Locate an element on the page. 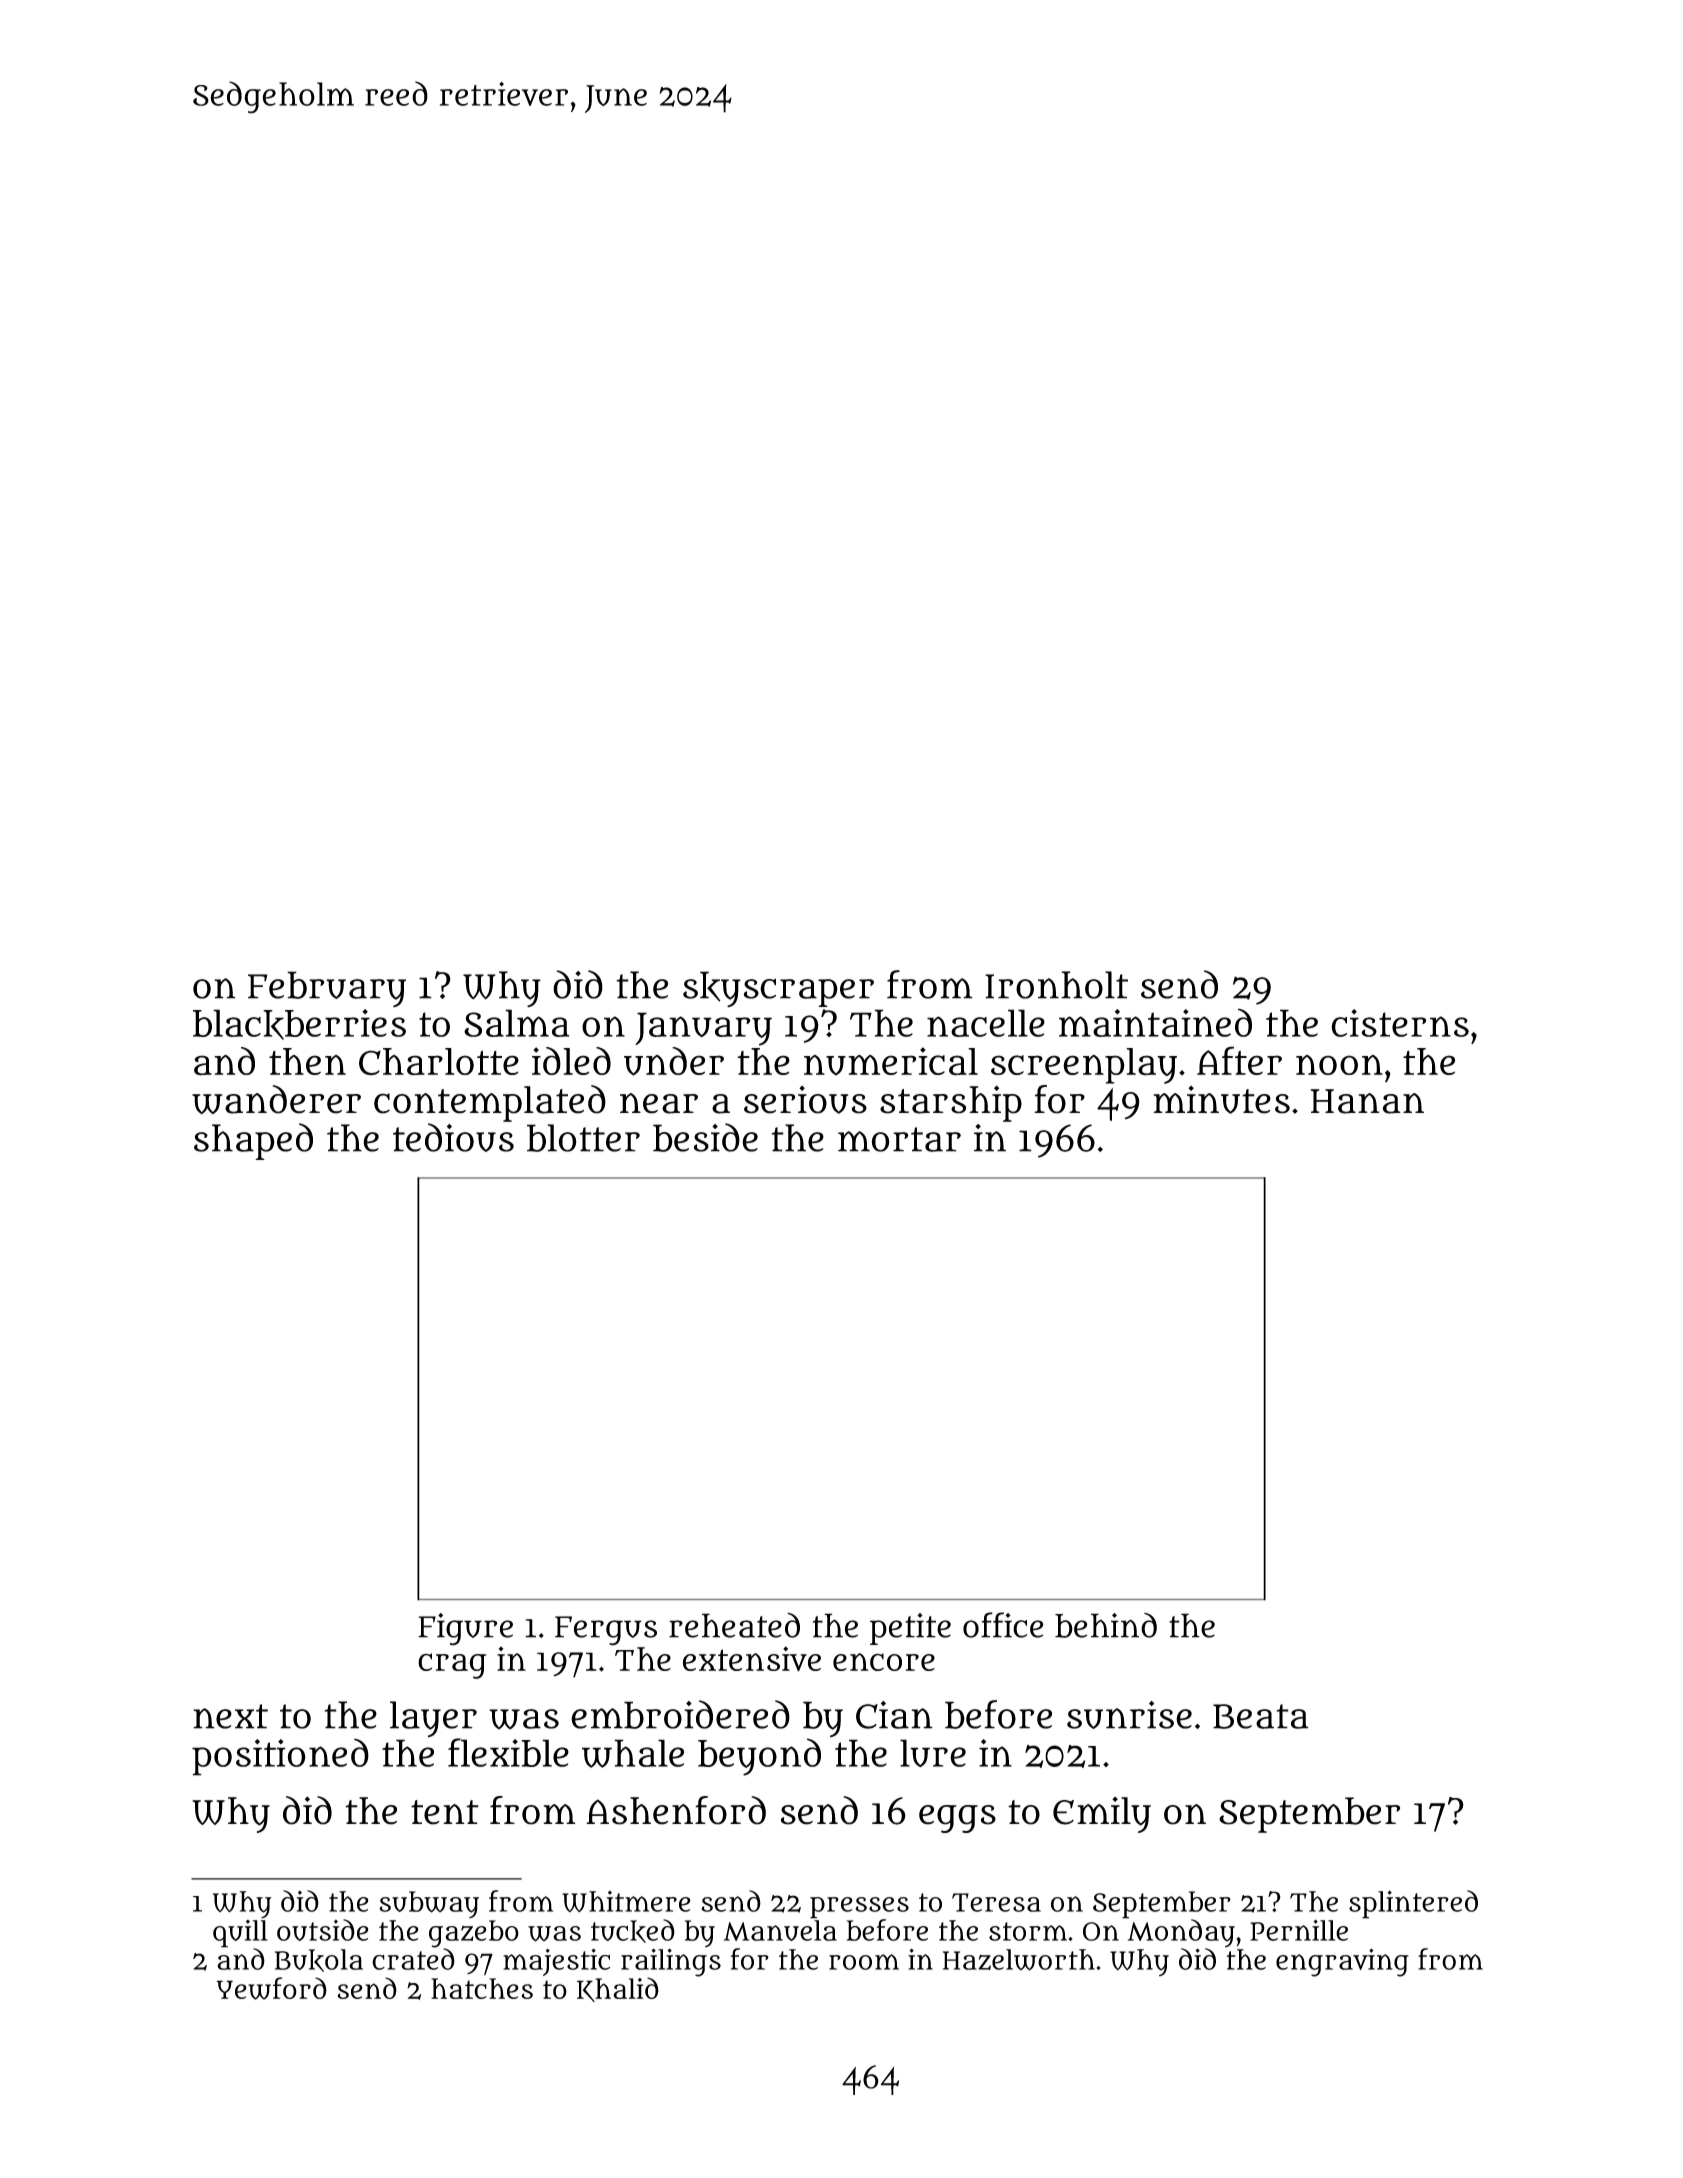 The width and height of the page is (1683, 2178). engraving is located at coordinates (1342, 1962).
